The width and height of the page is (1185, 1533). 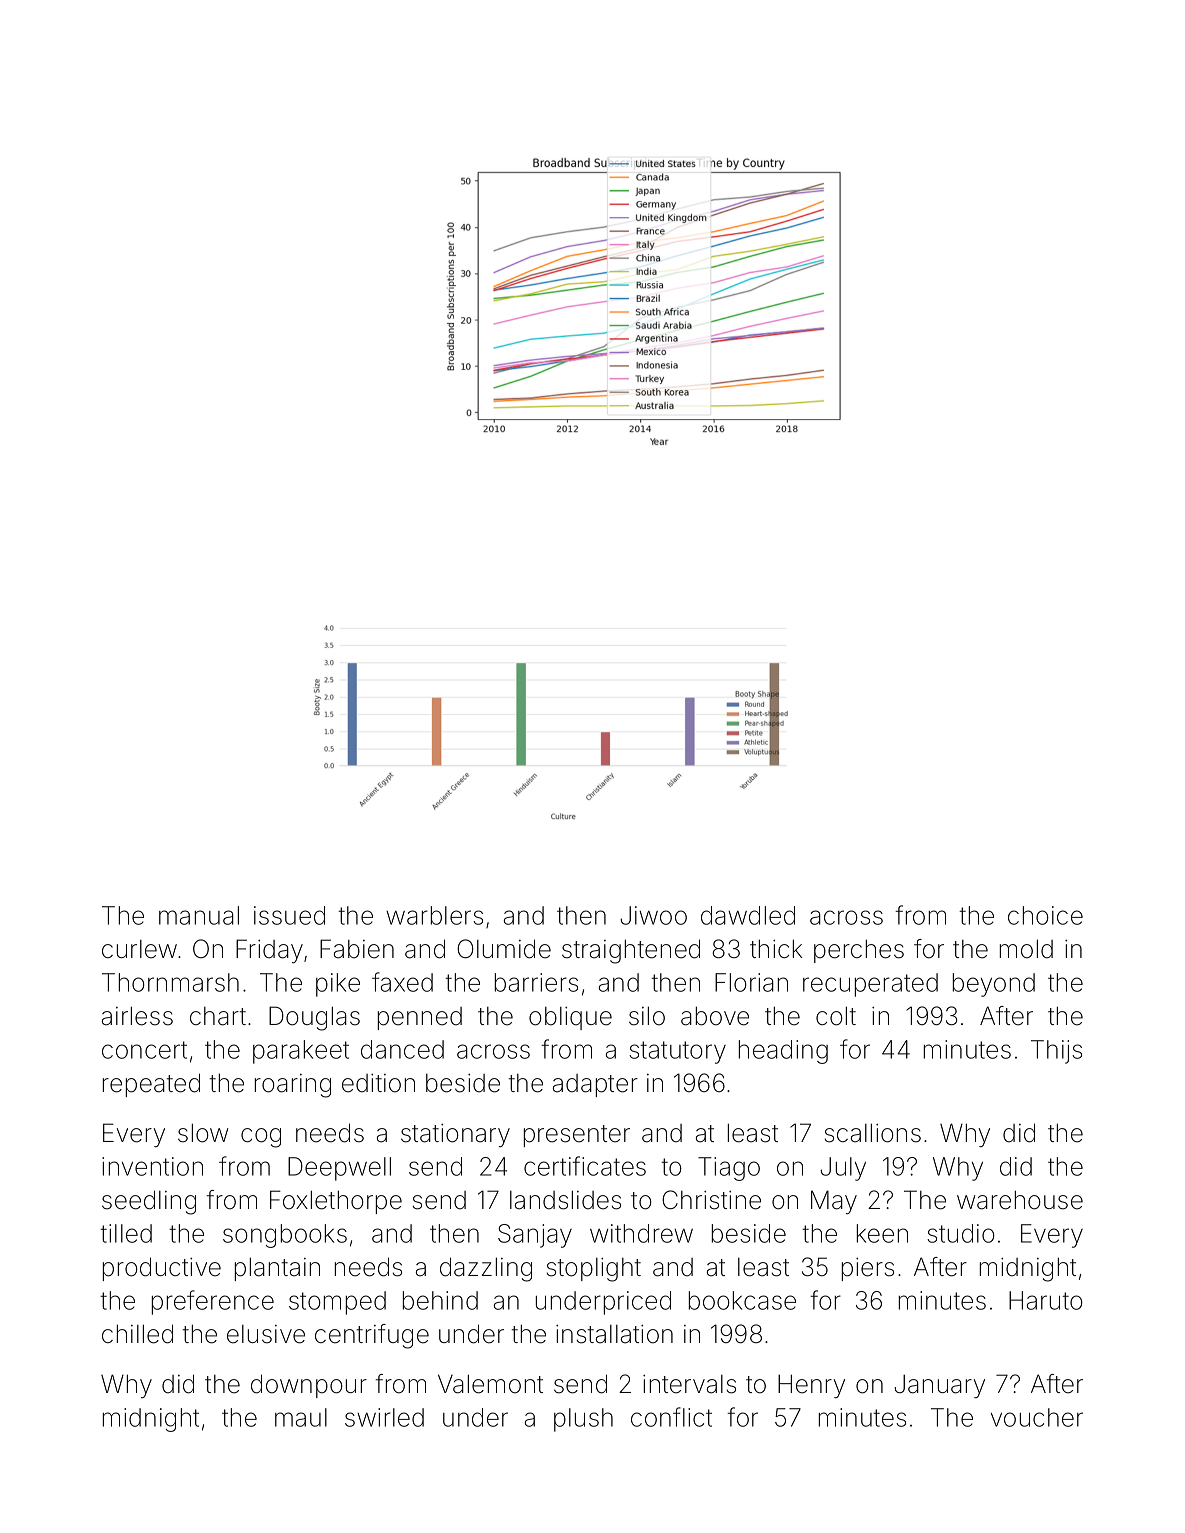 I want to click on maul, so click(x=301, y=1417).
